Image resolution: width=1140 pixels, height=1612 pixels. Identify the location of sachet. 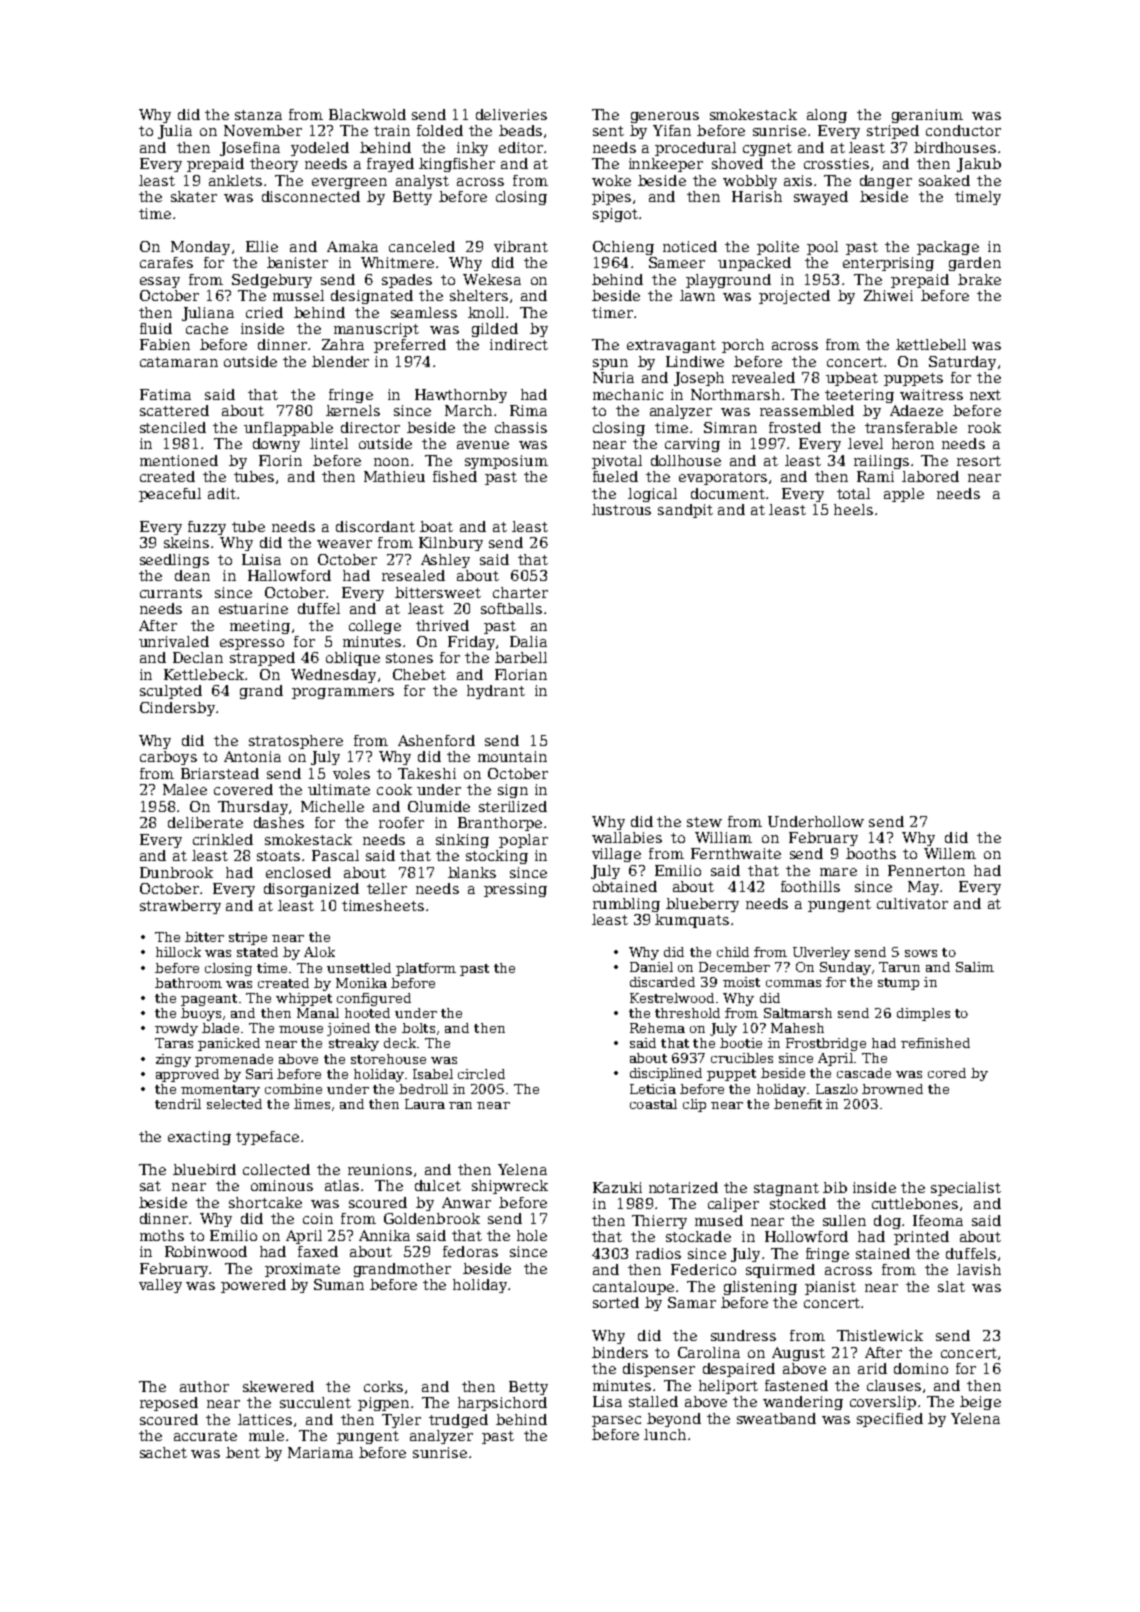
(163, 1452).
